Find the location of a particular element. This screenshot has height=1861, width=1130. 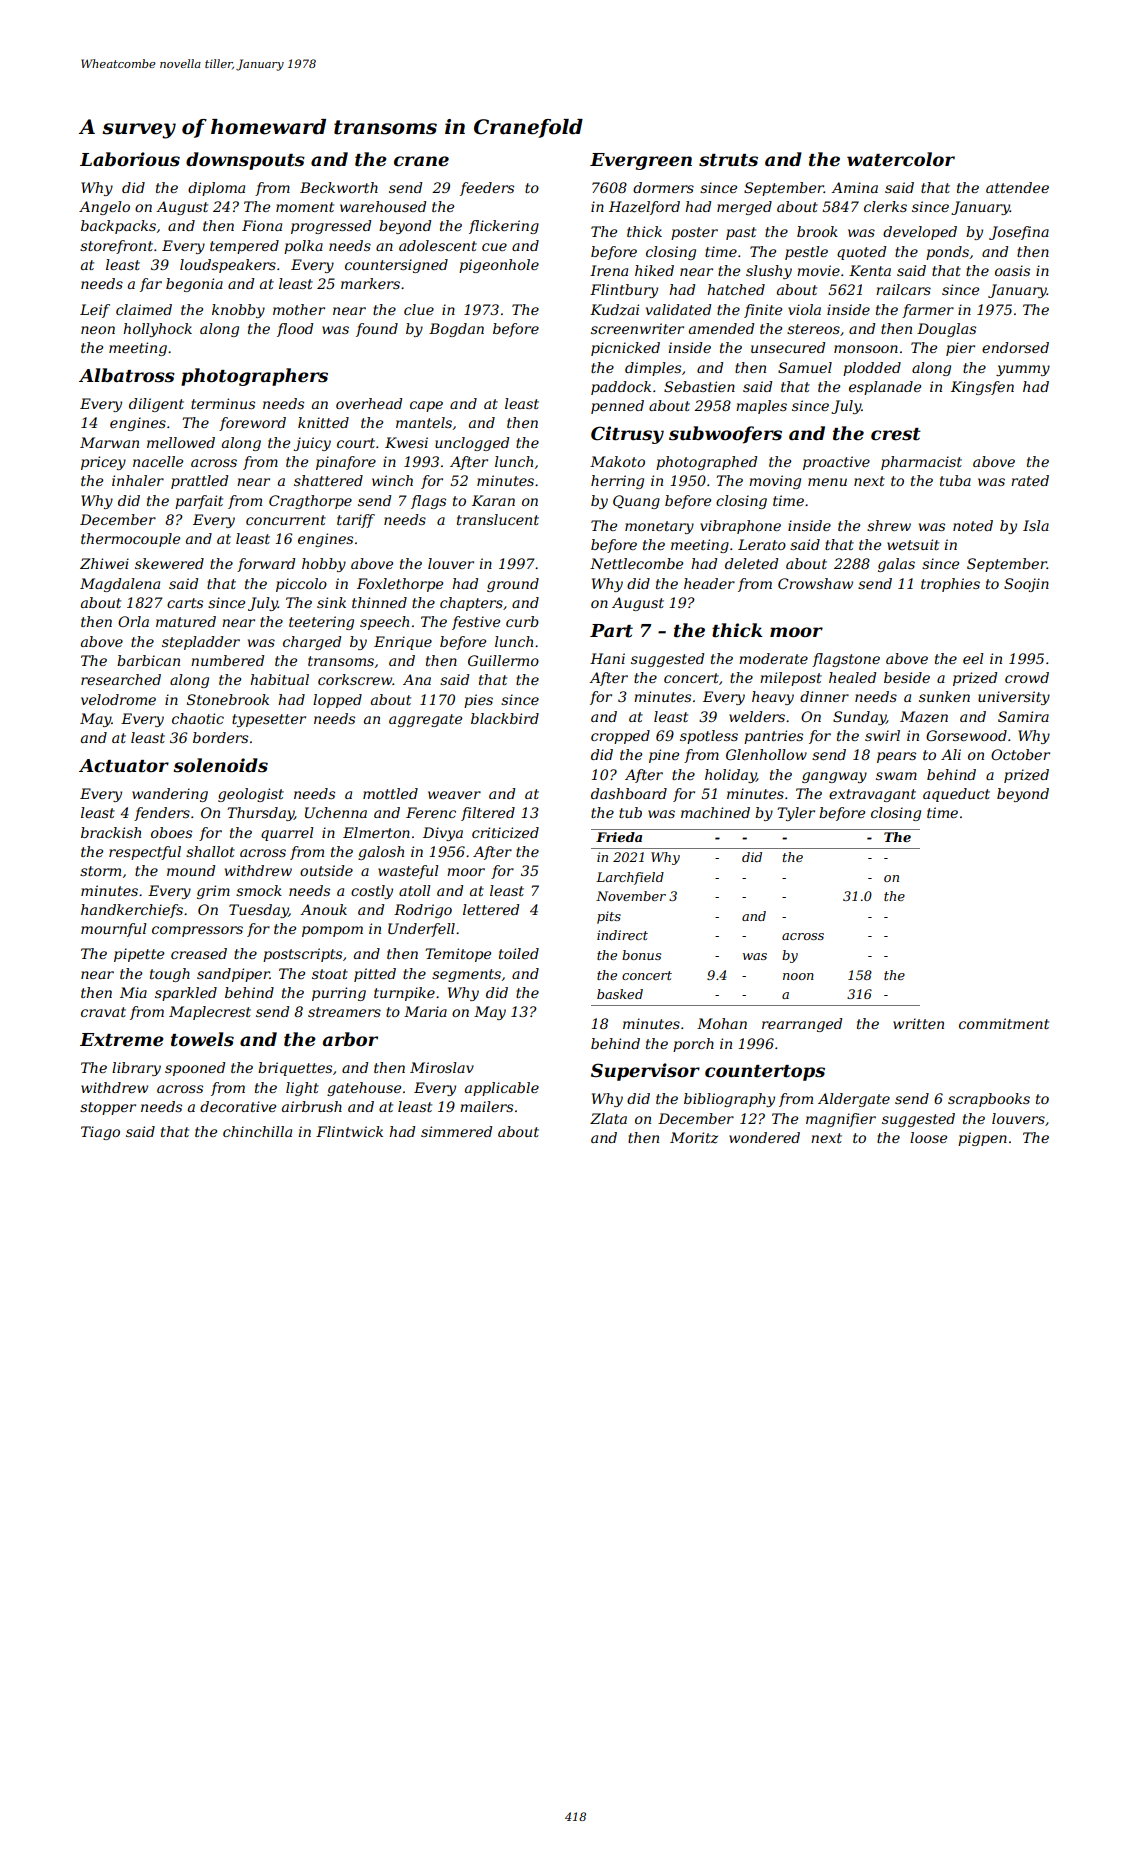

downspouts is located at coordinates (245, 161).
